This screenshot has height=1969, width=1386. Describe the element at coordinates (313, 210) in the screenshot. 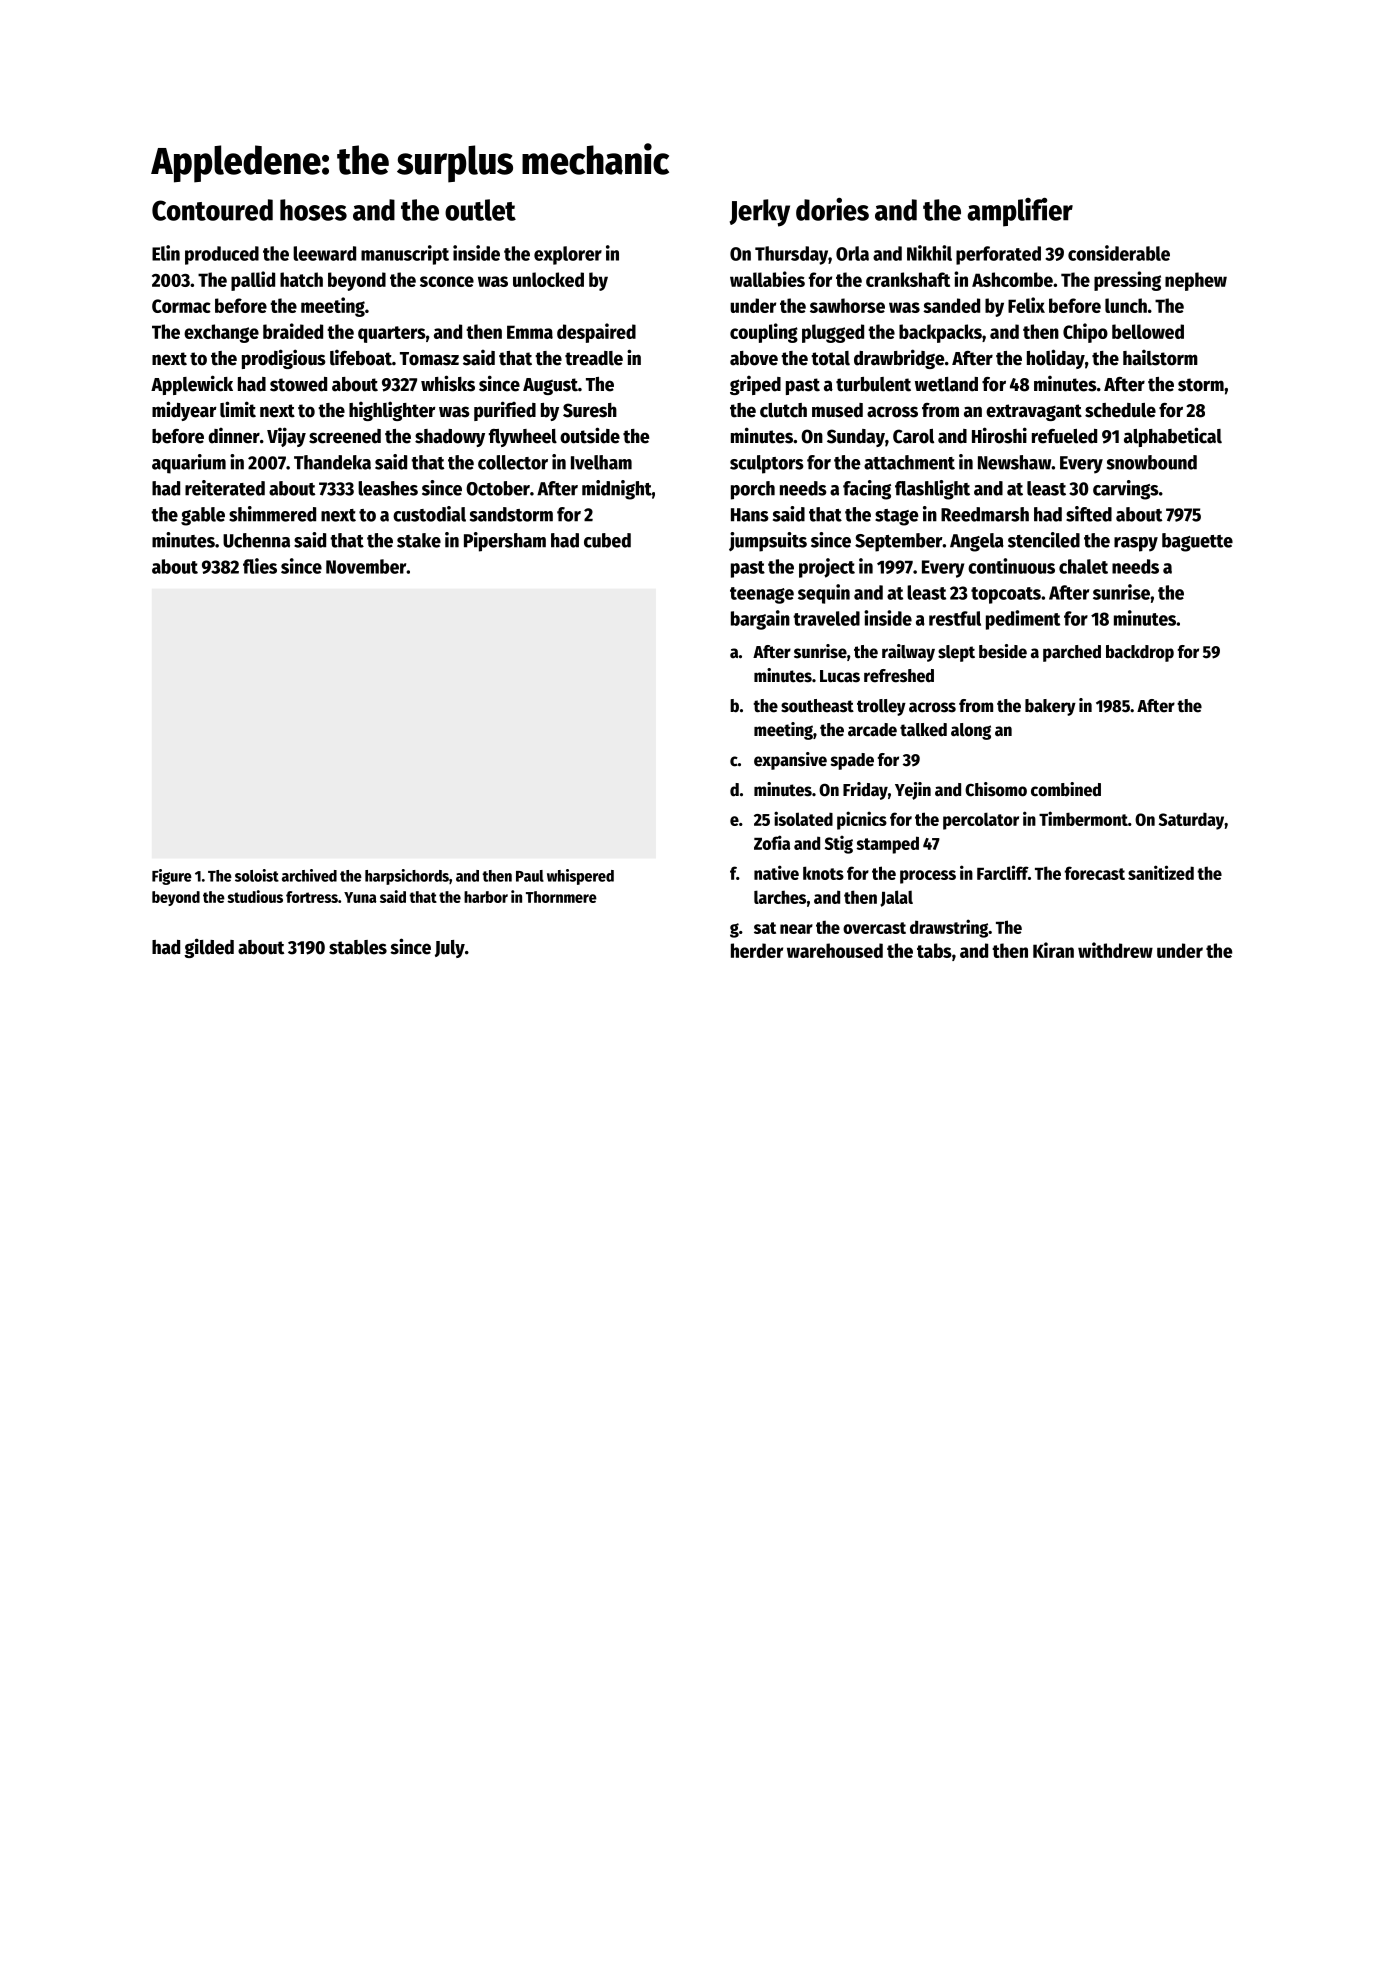

I see `hoses` at that location.
